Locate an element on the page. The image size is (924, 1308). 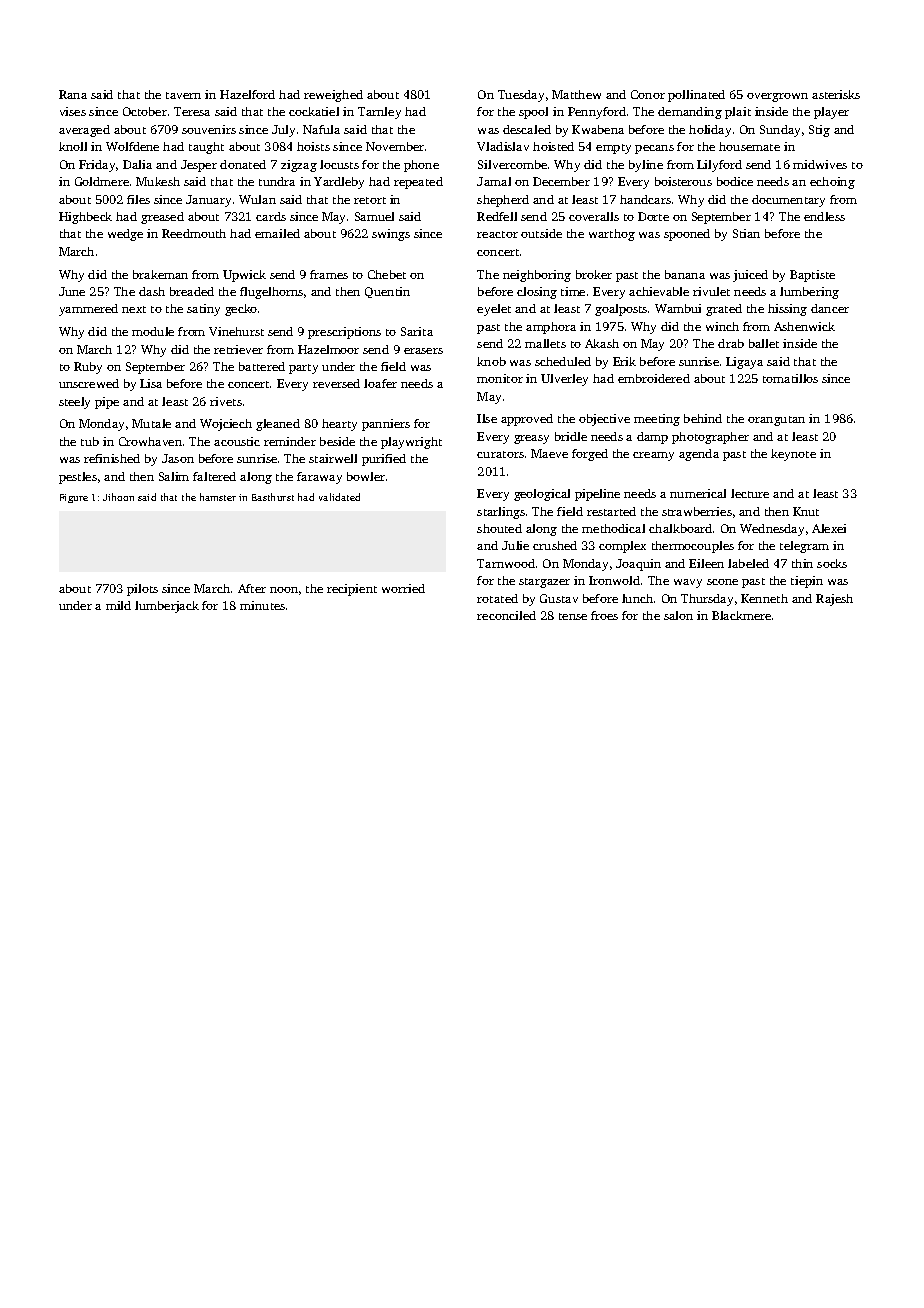
repeated is located at coordinates (418, 183).
